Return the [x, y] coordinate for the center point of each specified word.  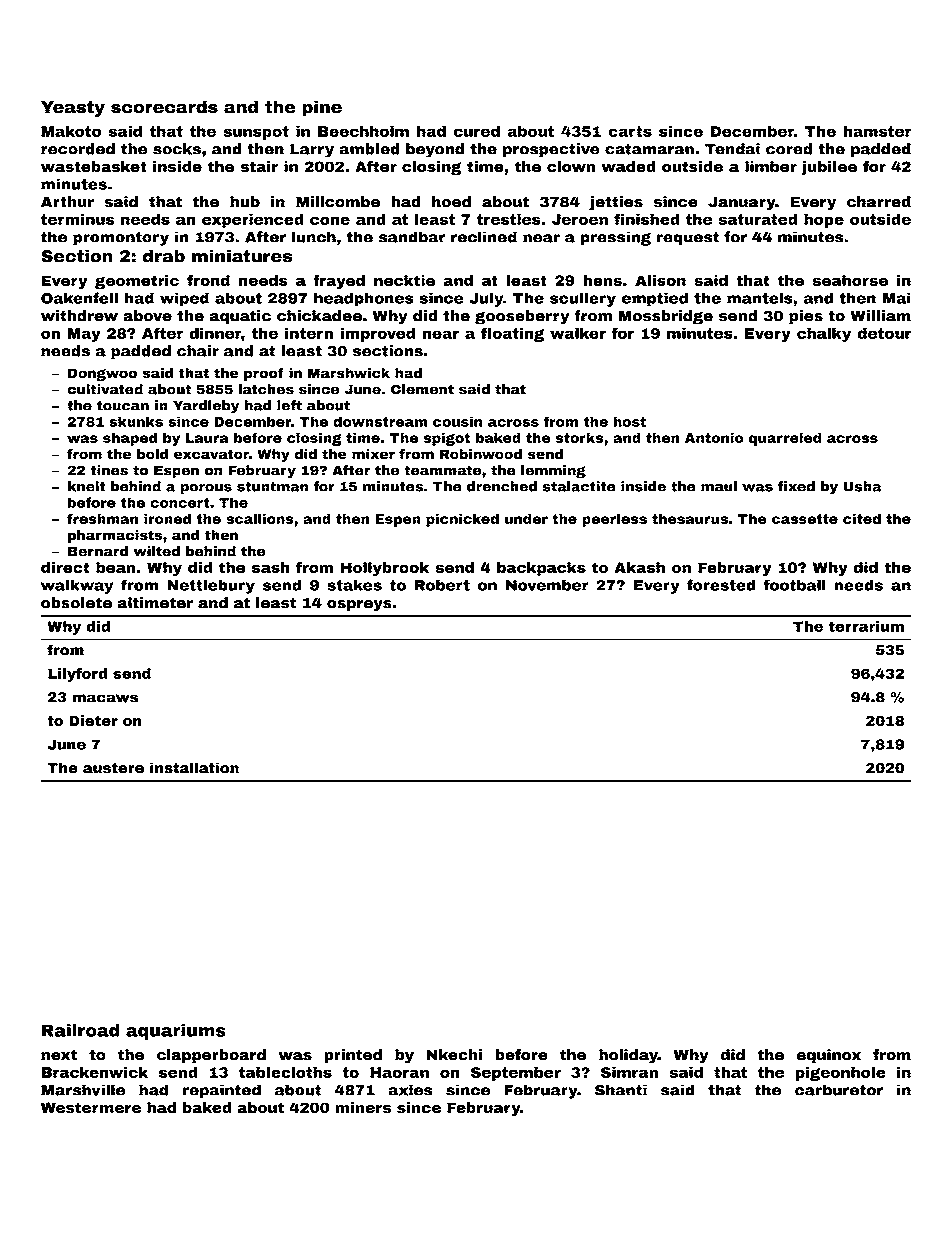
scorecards [164, 107]
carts [630, 131]
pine [322, 108]
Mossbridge [665, 317]
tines [109, 470]
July [486, 299]
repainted [222, 1091]
